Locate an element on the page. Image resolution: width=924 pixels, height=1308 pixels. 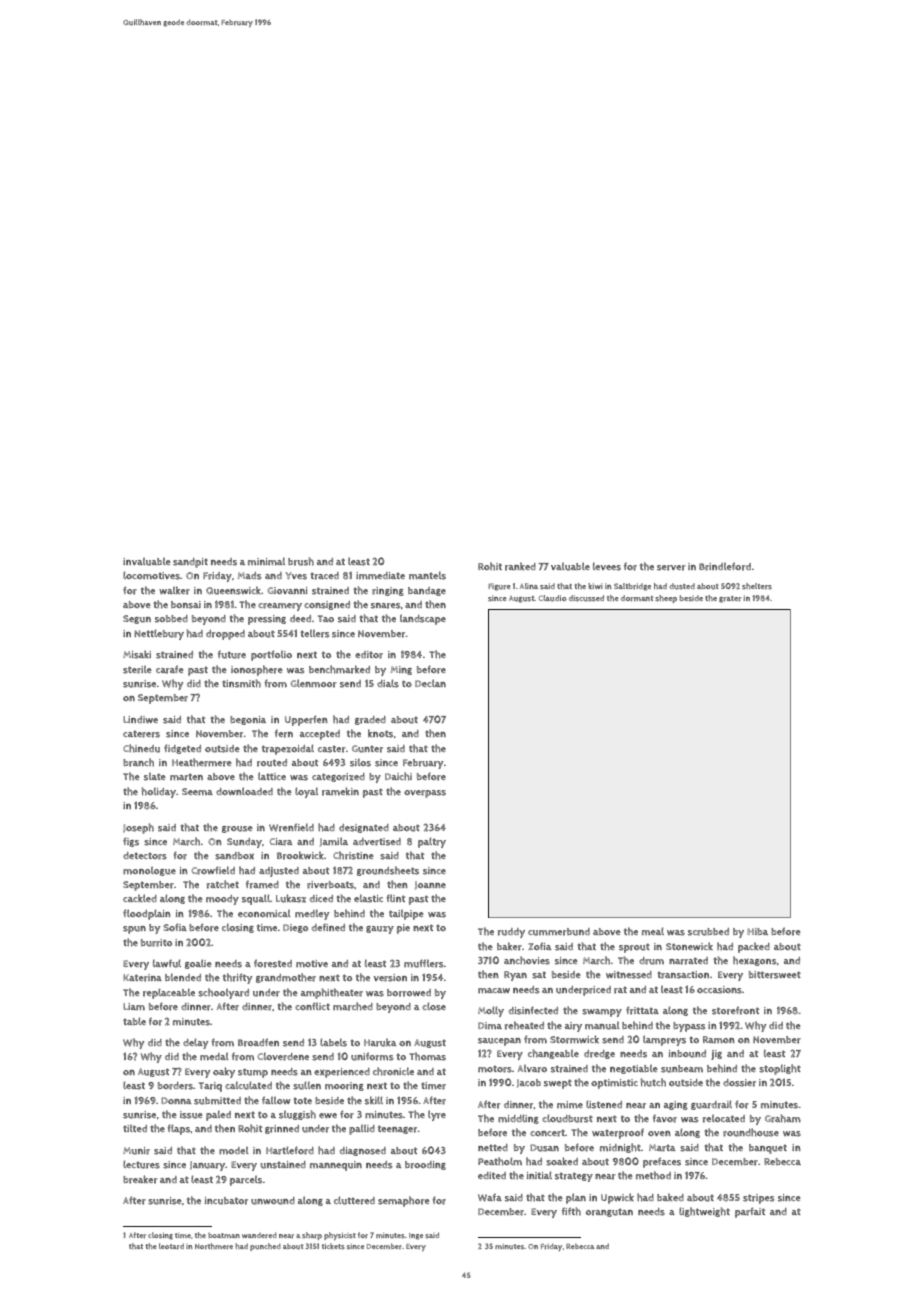
Thomas is located at coordinates (427, 1056).
